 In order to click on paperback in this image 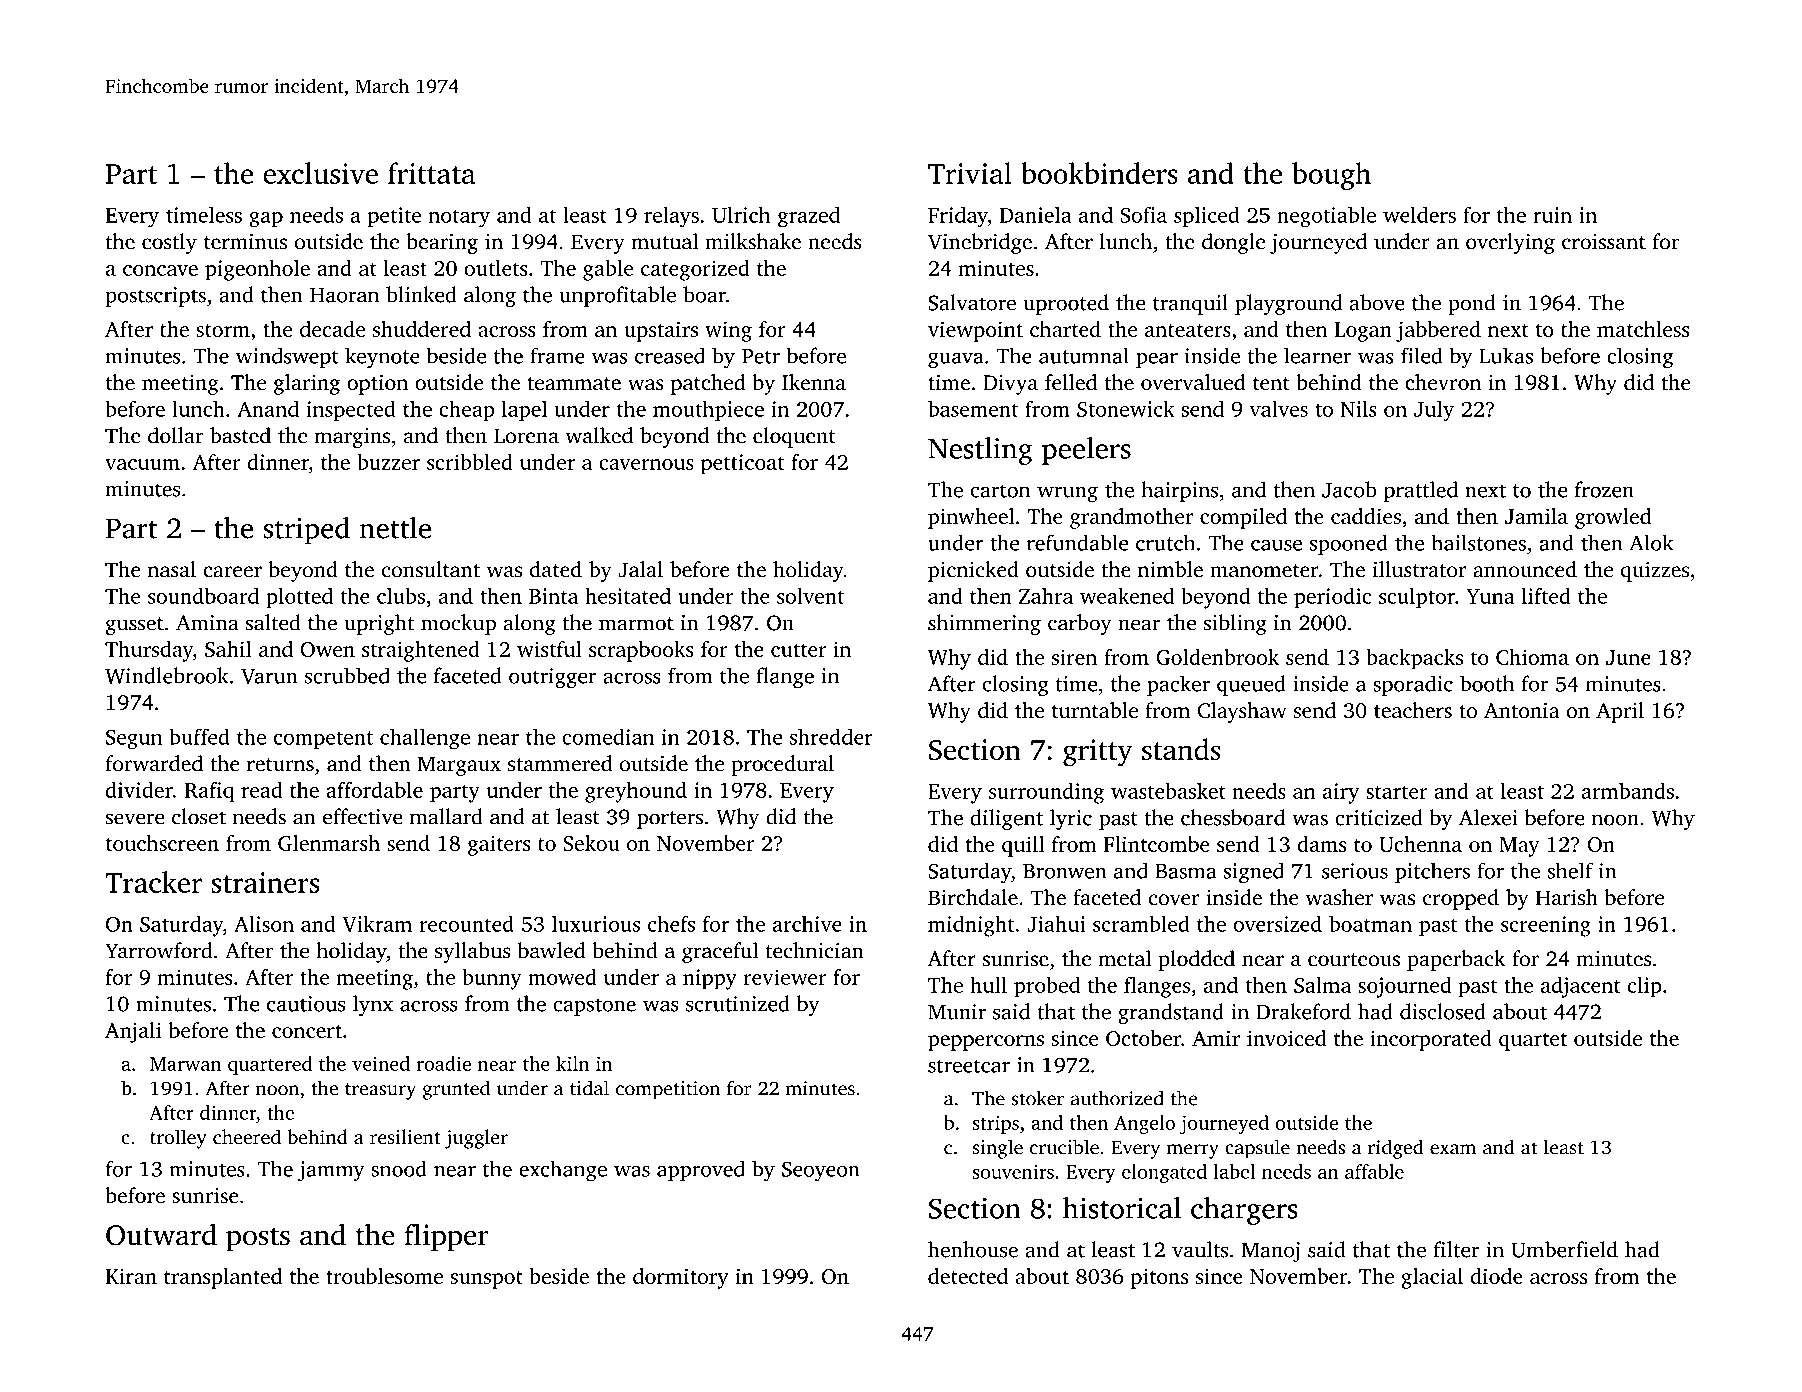, I will do `click(1456, 960)`.
